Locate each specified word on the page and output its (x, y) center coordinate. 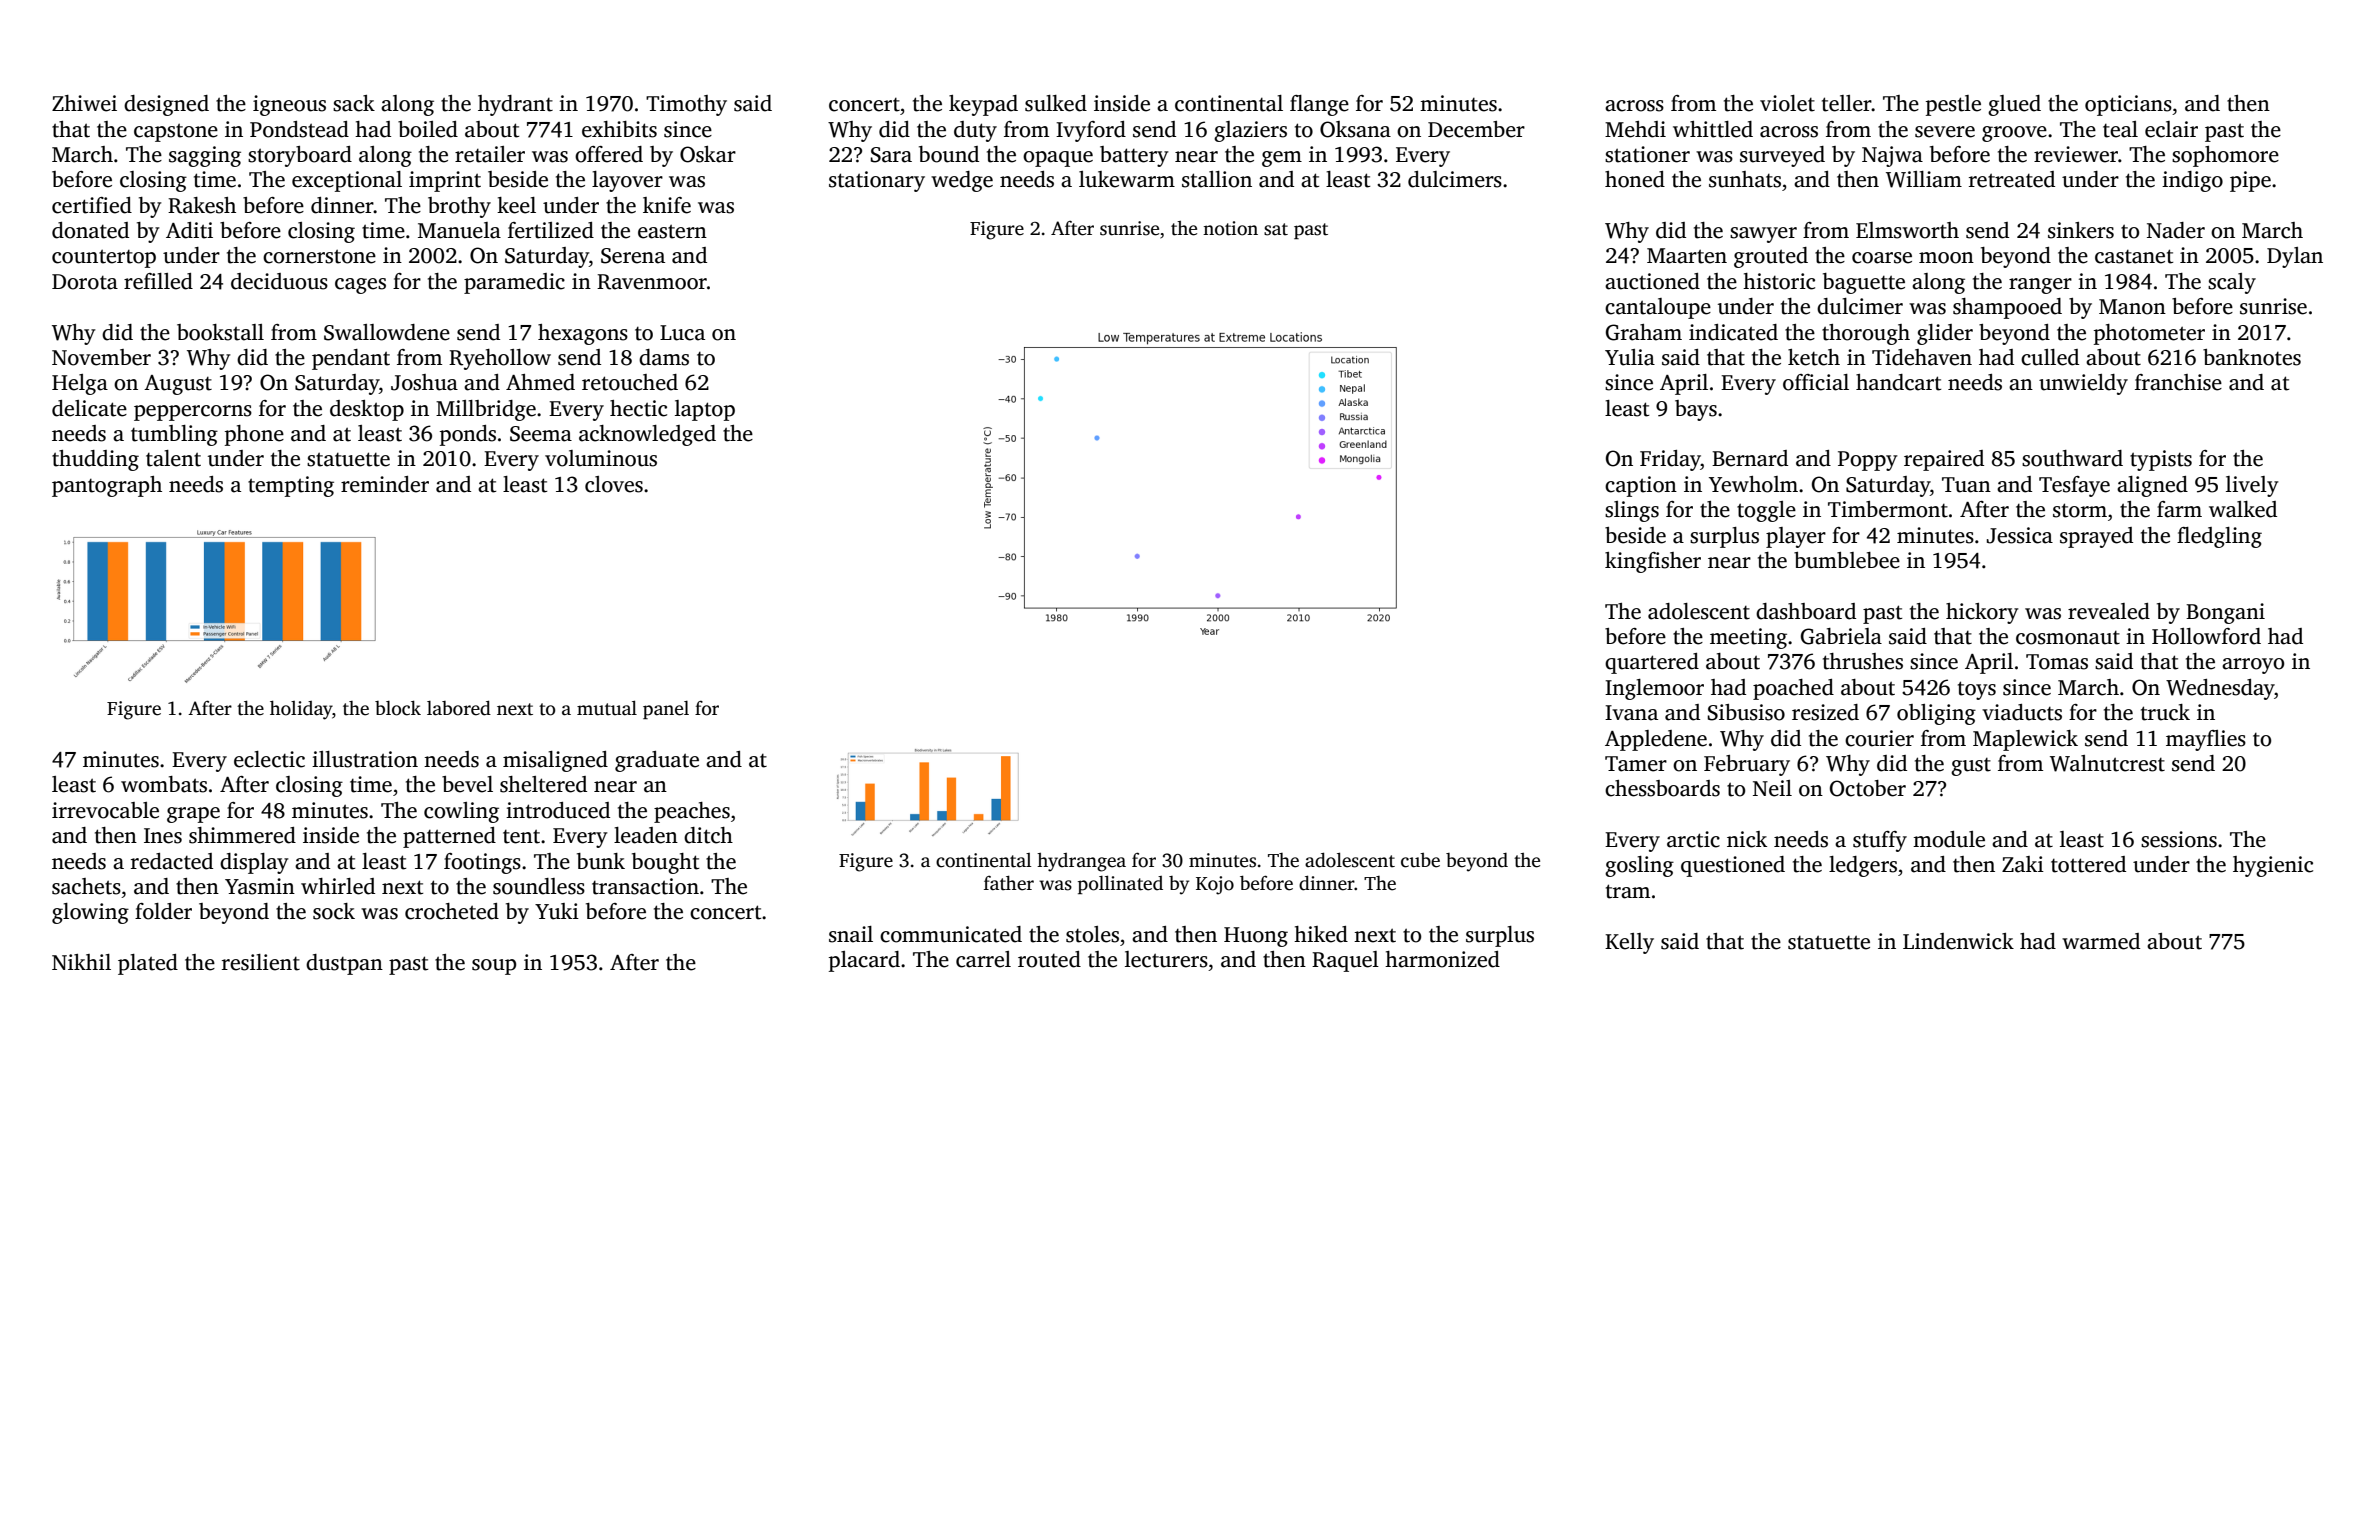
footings (482, 863)
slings (1632, 511)
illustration (365, 759)
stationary (877, 181)
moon (1946, 258)
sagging (205, 156)
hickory (1982, 613)
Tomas (2057, 662)
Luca (682, 333)
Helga (80, 384)
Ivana (1631, 713)
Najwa (1892, 156)
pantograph (107, 486)
